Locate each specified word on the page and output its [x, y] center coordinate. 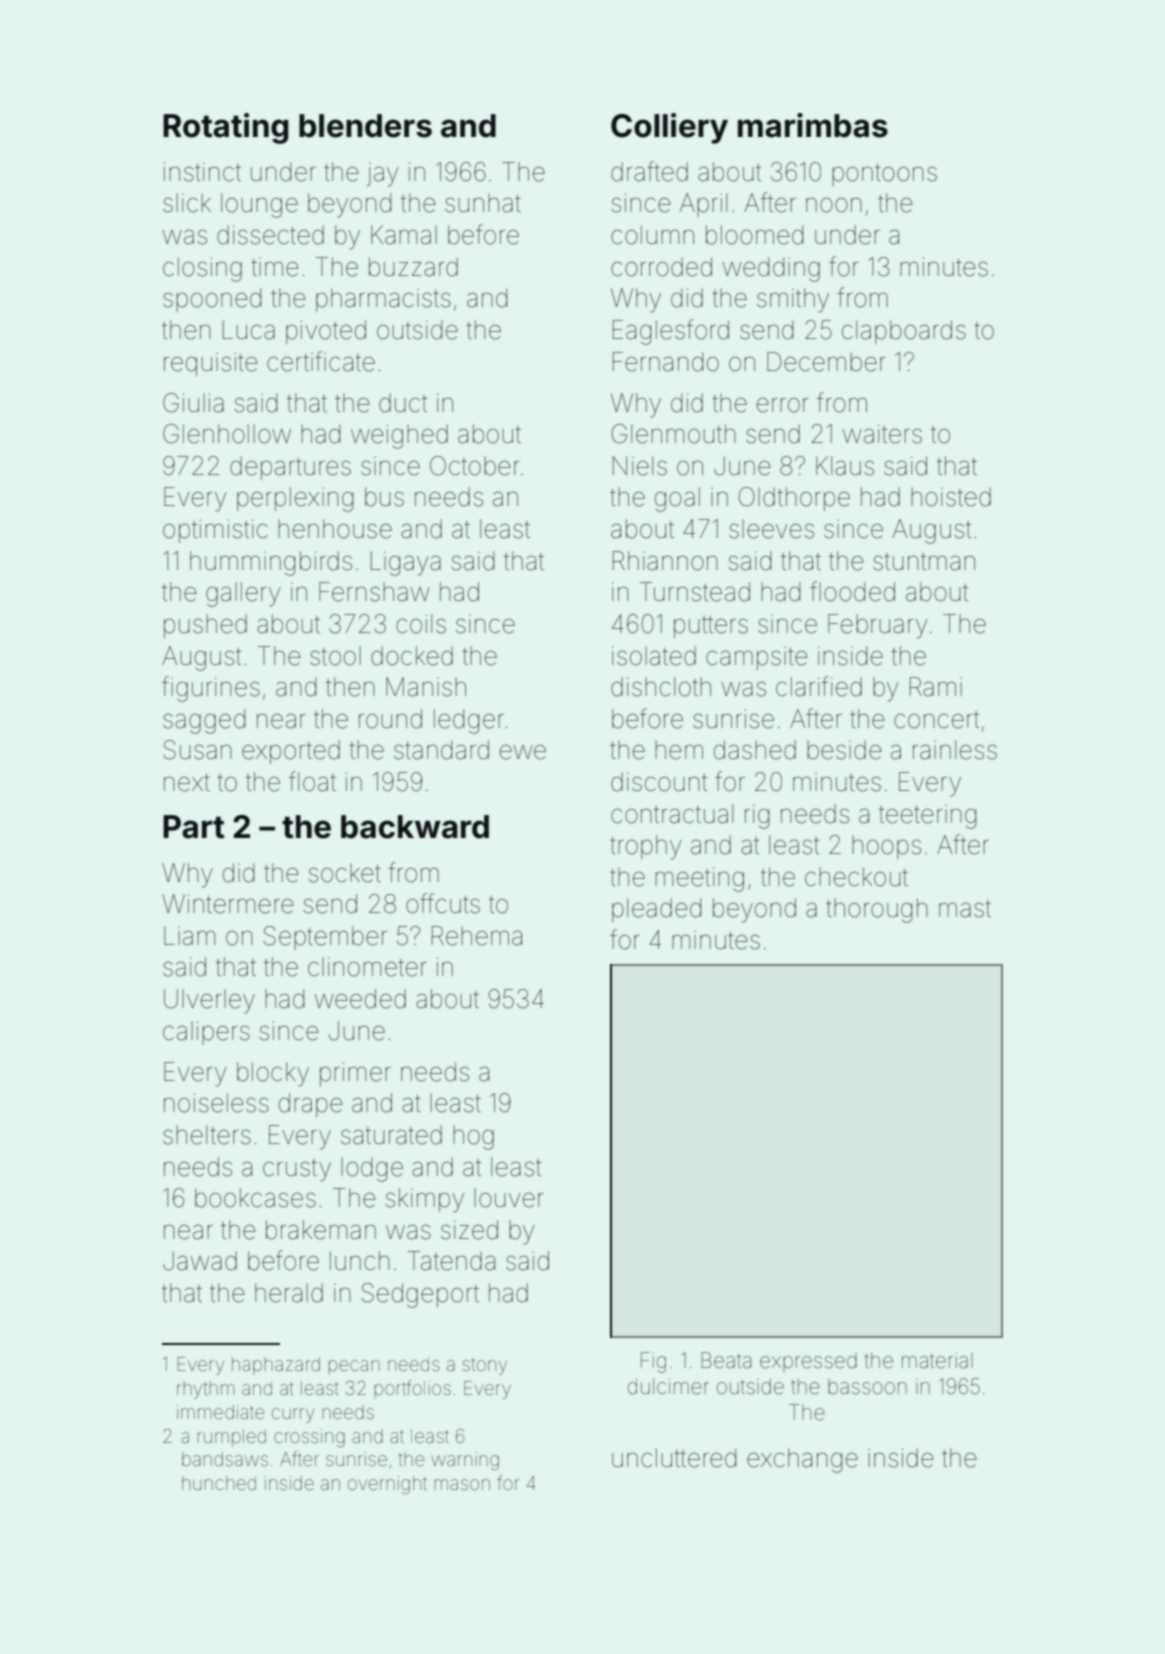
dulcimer [668, 1386]
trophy [646, 847]
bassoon [867, 1387]
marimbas [813, 125]
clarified [819, 686]
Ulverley [209, 1001]
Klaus [845, 466]
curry [293, 1415]
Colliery [669, 128]
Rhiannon [665, 561]
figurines [211, 689]
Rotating [226, 128]
